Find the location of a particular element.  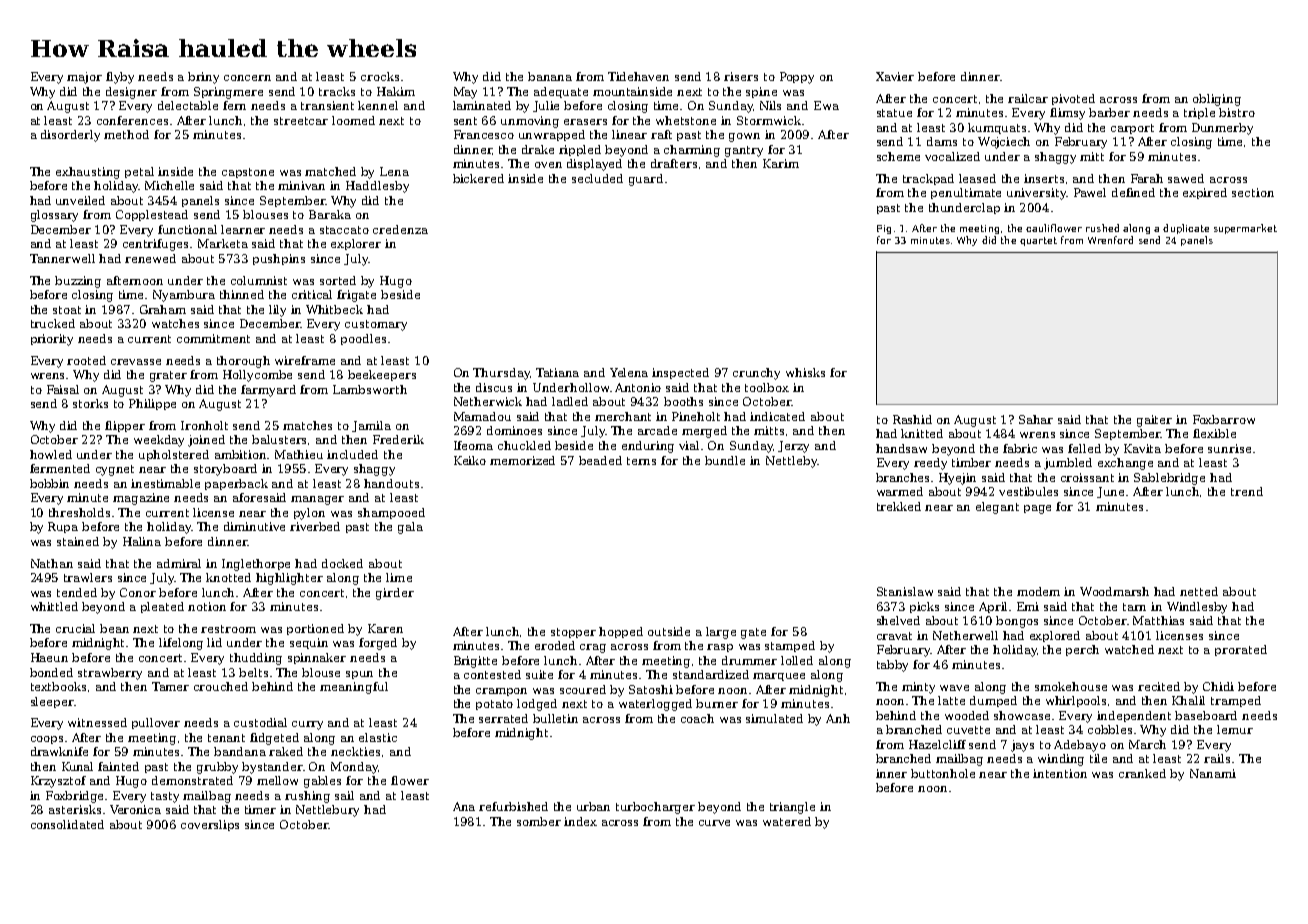

crocks is located at coordinates (380, 76).
